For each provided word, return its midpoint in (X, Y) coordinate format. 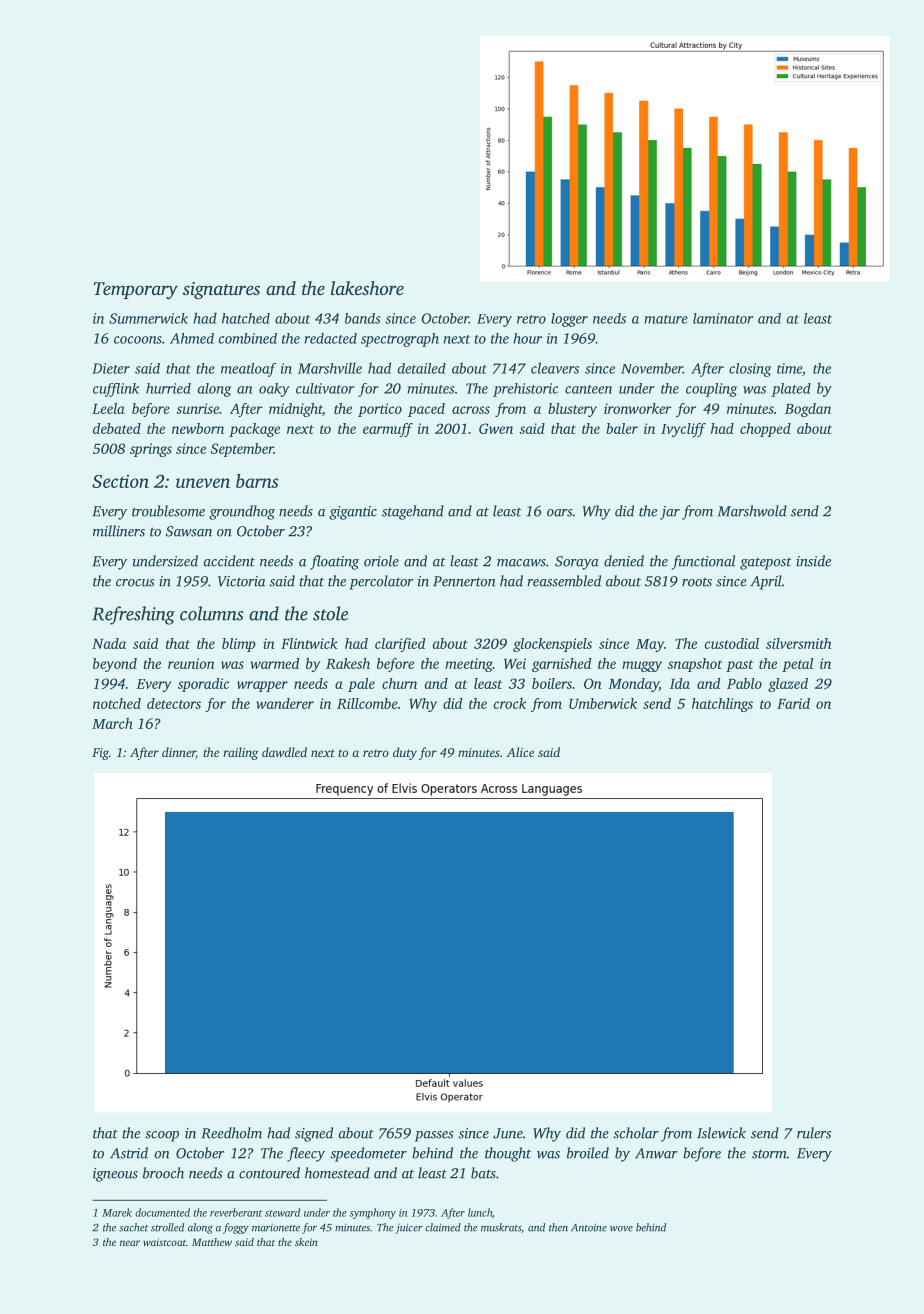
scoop (162, 1136)
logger (569, 320)
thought (508, 1154)
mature (666, 319)
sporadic (203, 685)
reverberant (236, 1212)
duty (405, 753)
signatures (221, 291)
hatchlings (722, 705)
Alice (520, 752)
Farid (793, 703)
